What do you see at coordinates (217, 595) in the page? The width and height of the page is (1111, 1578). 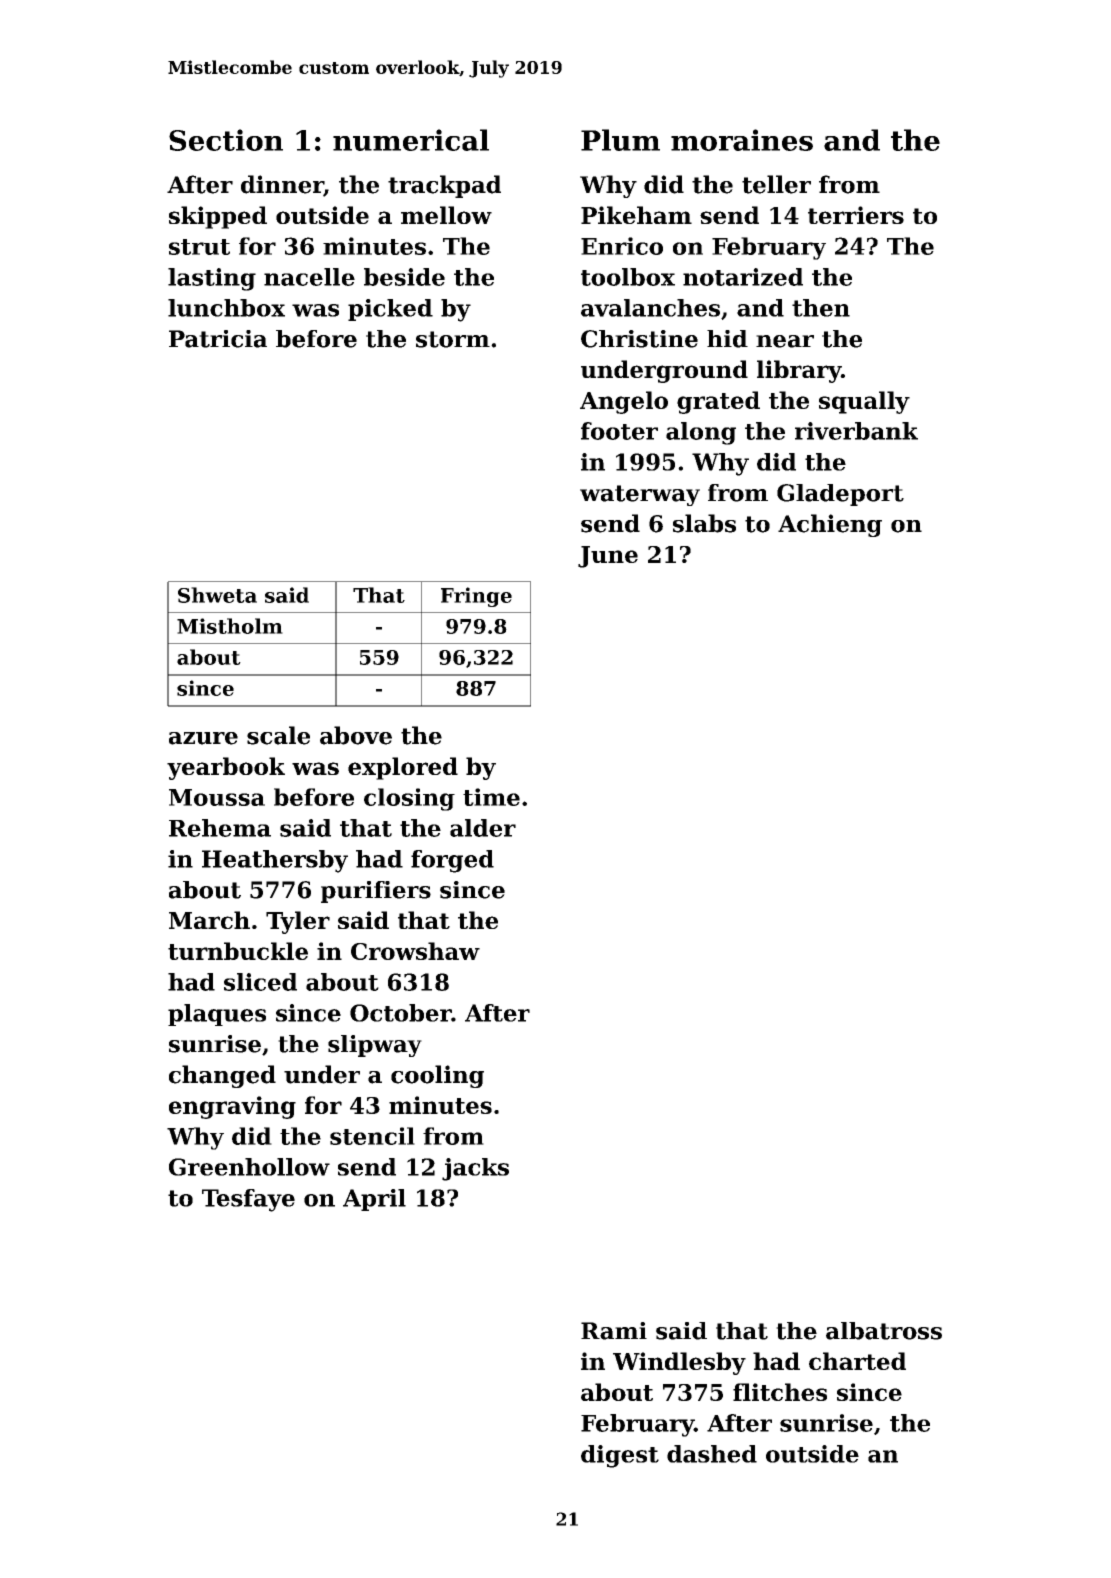 I see `Shweta` at bounding box center [217, 595].
